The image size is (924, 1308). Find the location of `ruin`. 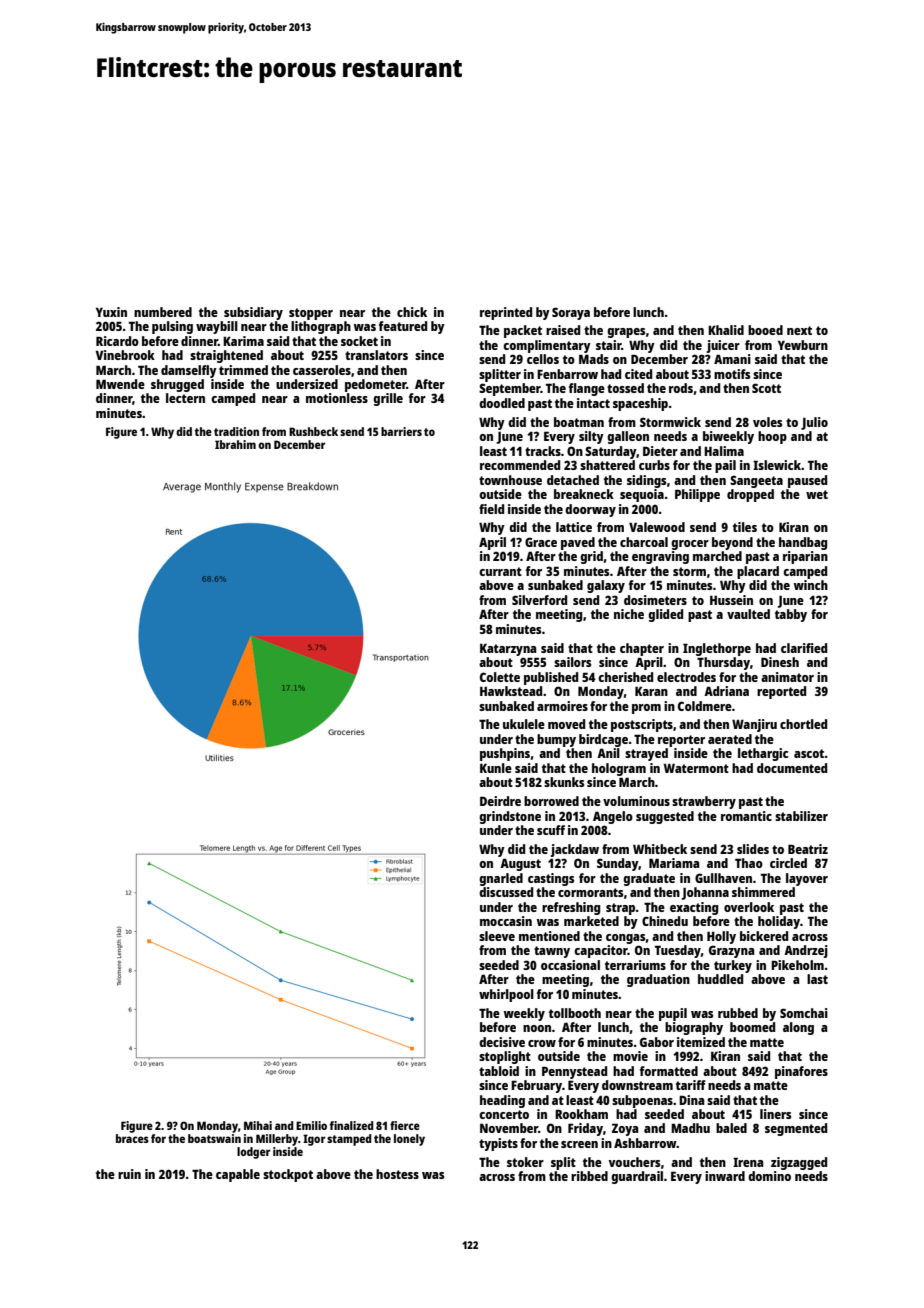

ruin is located at coordinates (129, 1174).
